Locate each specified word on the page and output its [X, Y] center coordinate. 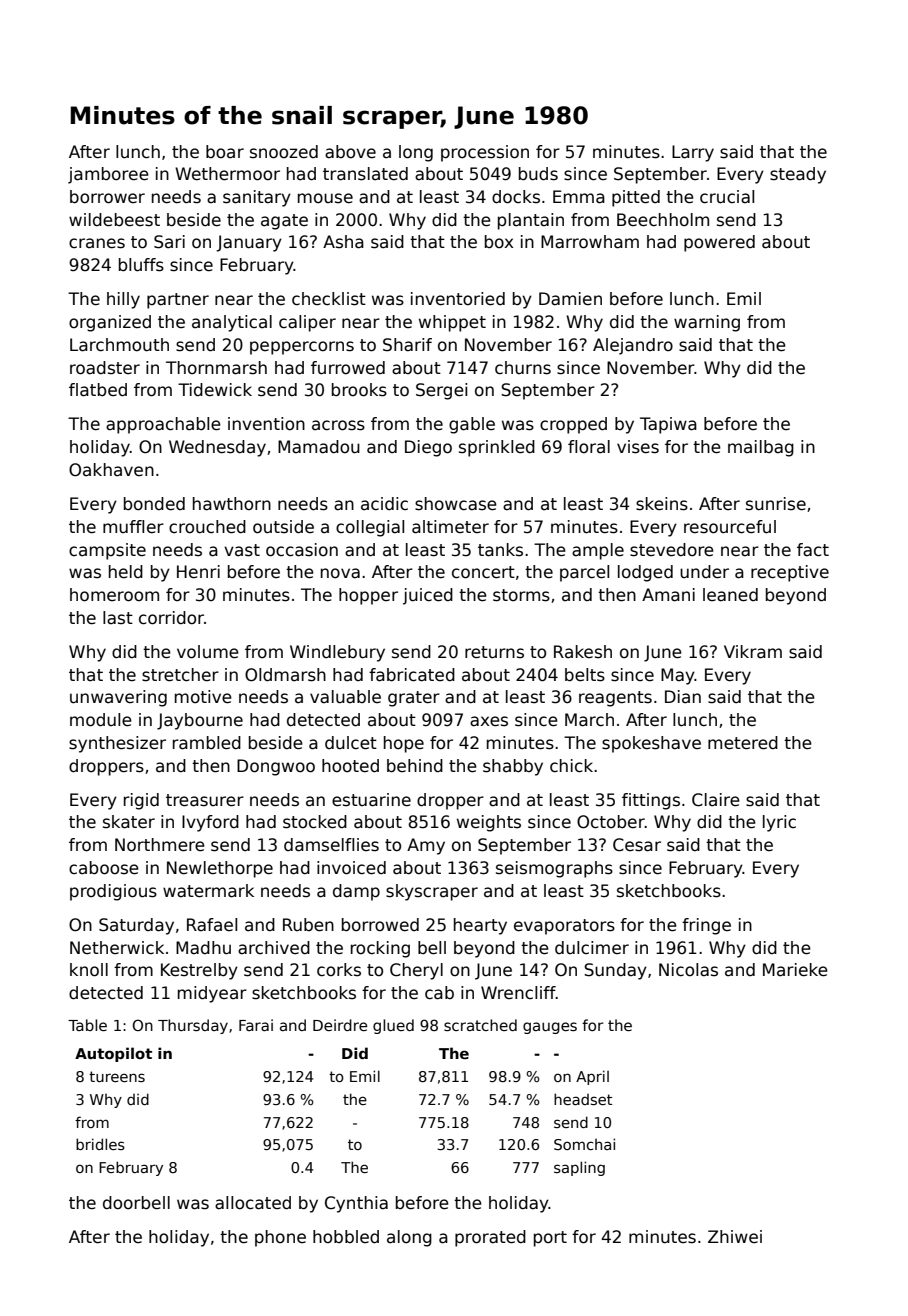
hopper [368, 596]
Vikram [753, 652]
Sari [169, 242]
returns [494, 652]
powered [719, 243]
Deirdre [340, 1025]
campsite [107, 551]
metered [743, 743]
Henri [198, 572]
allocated [253, 1203]
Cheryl [416, 971]
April [592, 1077]
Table [87, 1025]
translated [365, 174]
